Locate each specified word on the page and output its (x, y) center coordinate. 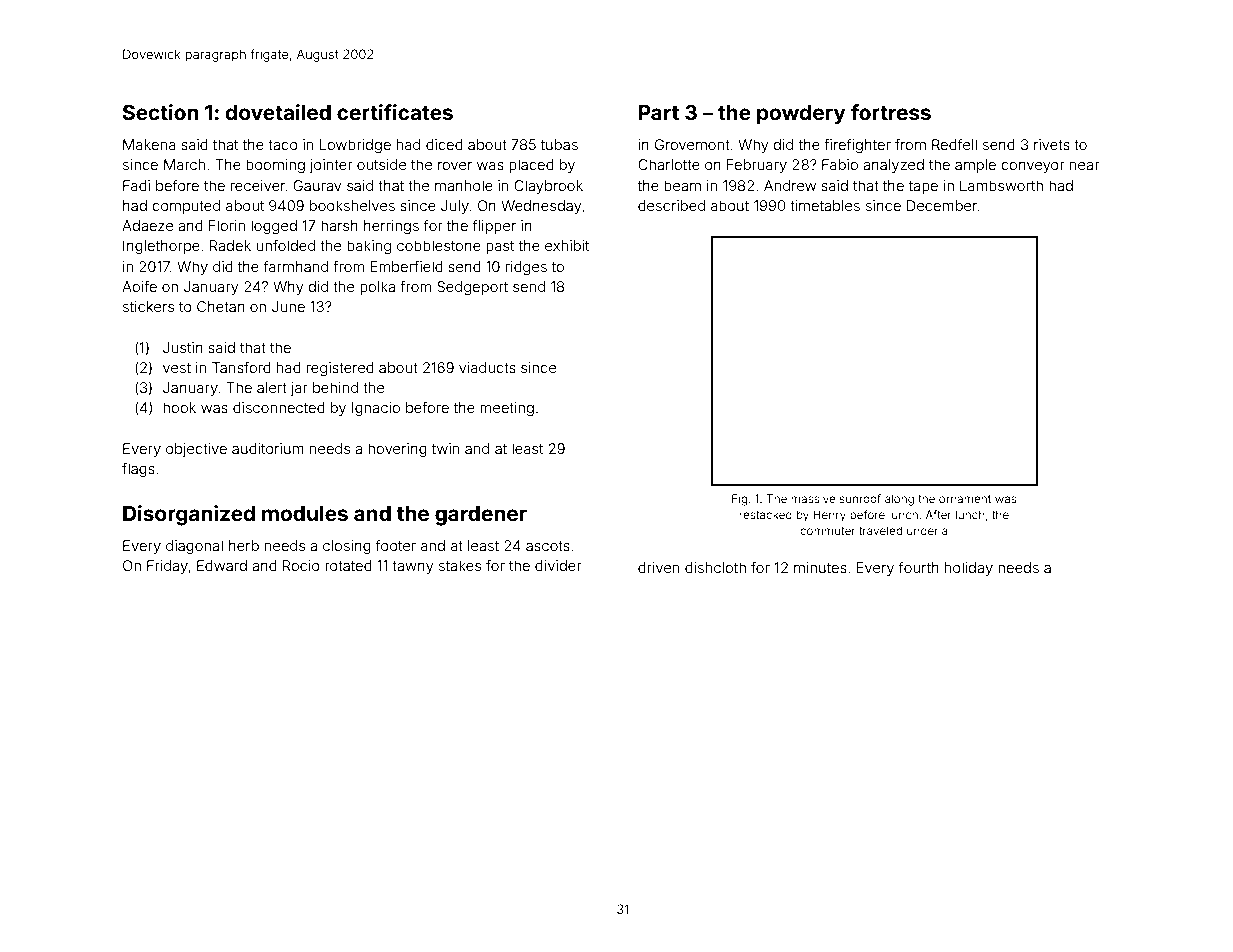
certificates (395, 112)
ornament (965, 499)
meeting (507, 409)
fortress (891, 112)
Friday (167, 567)
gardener (481, 516)
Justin (183, 347)
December (942, 205)
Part (659, 112)
